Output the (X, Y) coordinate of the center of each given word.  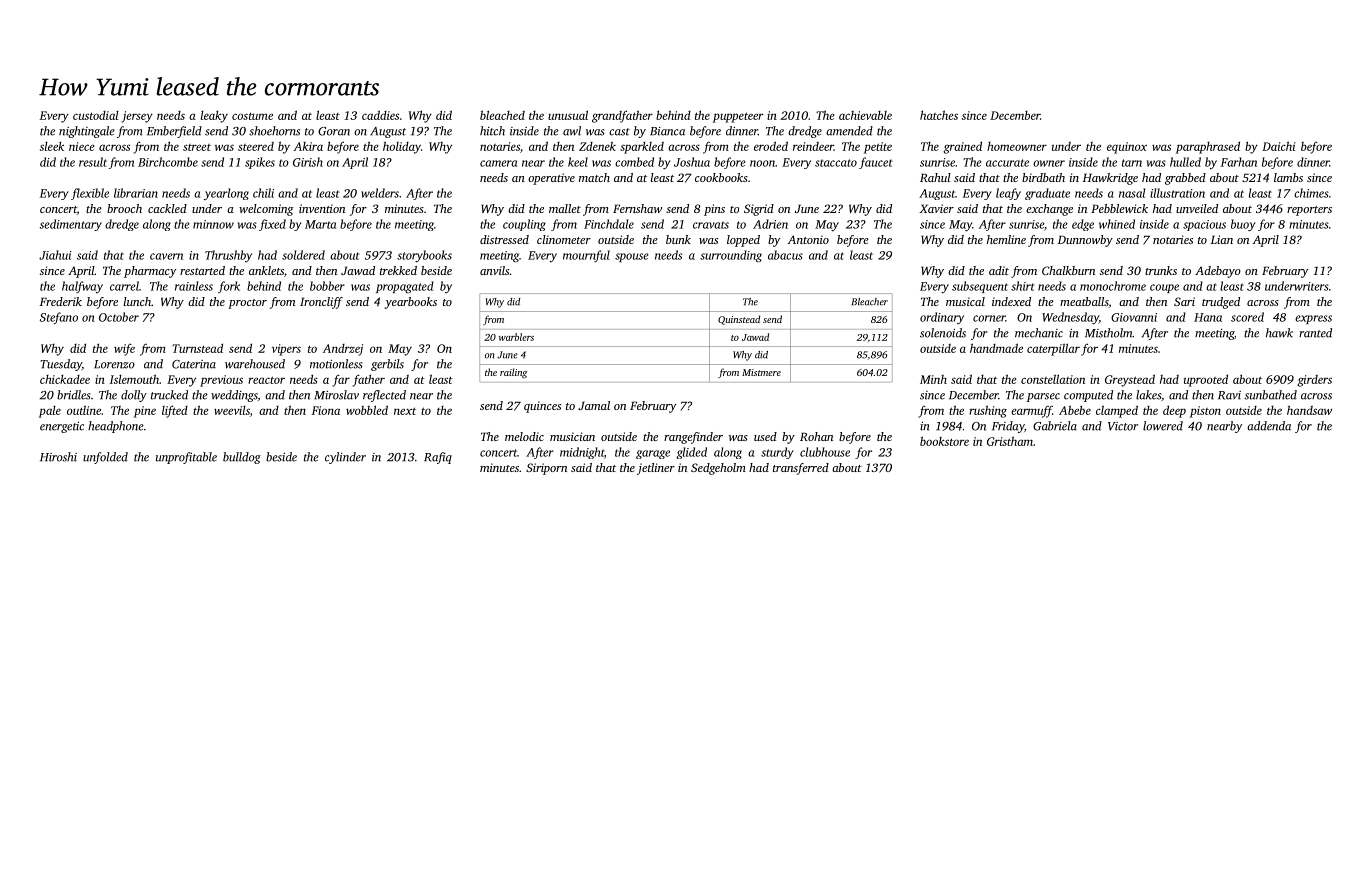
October (119, 317)
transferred (801, 469)
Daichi (1278, 146)
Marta (320, 224)
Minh (933, 379)
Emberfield (174, 132)
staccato (836, 163)
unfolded (105, 458)
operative (551, 179)
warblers (516, 337)
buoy (1243, 225)
